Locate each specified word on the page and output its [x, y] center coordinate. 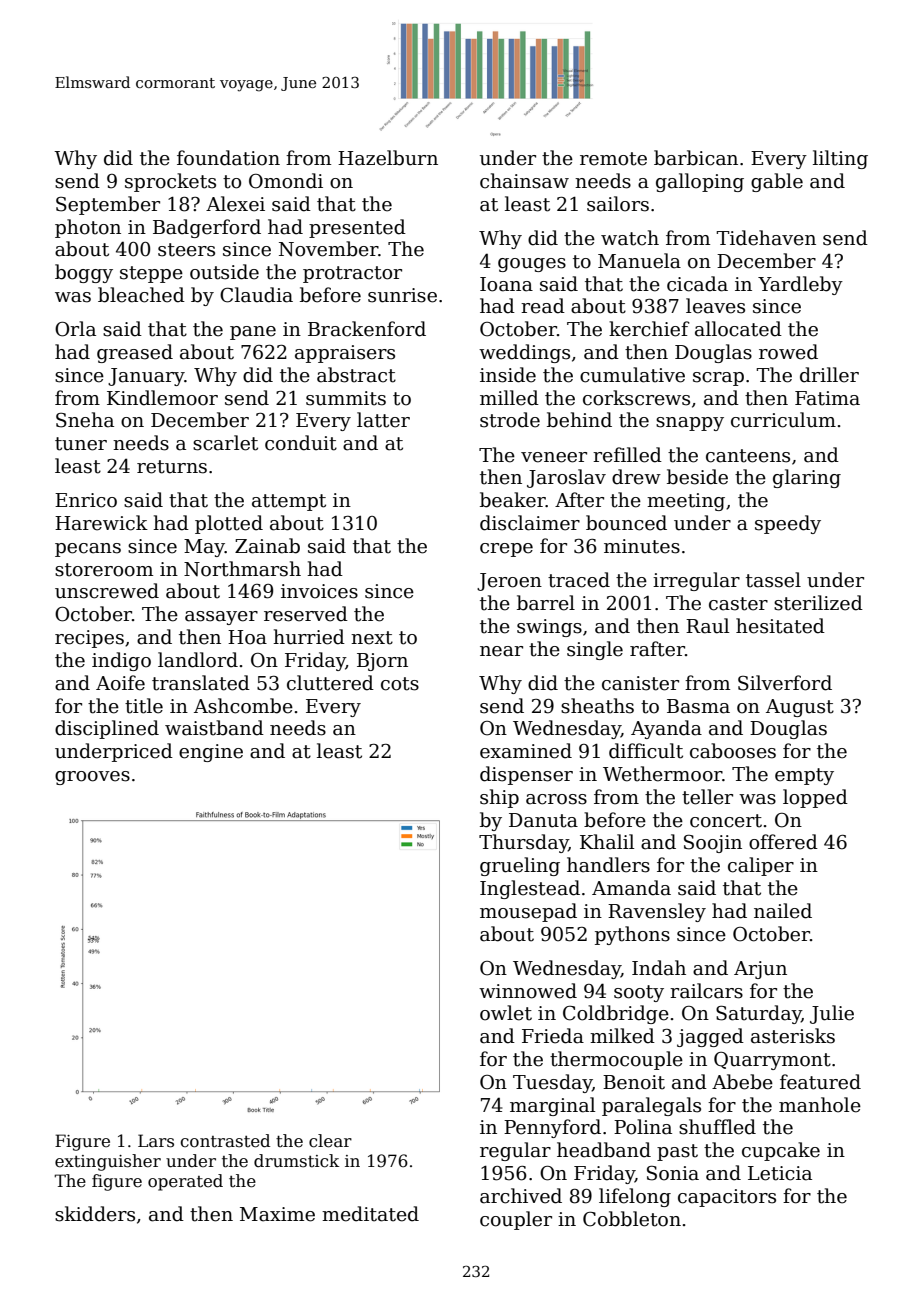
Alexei [235, 204]
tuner [81, 444]
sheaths [597, 706]
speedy [788, 524]
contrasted [225, 1141]
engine [211, 753]
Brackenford [367, 329]
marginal [552, 1106]
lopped [815, 798]
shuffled [717, 1127]
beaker [513, 500]
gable [777, 182]
